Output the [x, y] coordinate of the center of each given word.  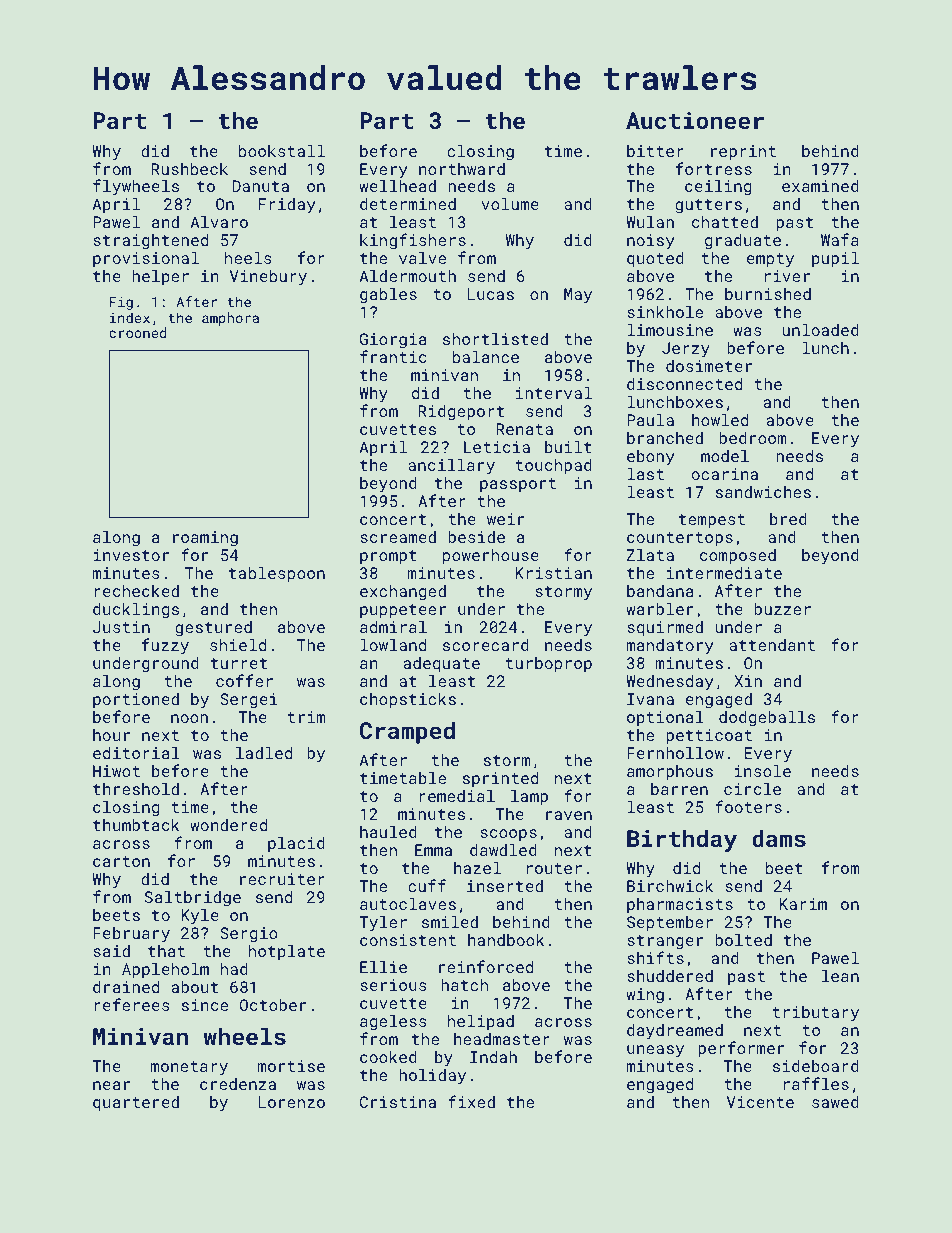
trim [306, 717]
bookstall [282, 150]
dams [779, 838]
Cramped [407, 732]
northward [462, 169]
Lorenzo [292, 1102]
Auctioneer [695, 120]
